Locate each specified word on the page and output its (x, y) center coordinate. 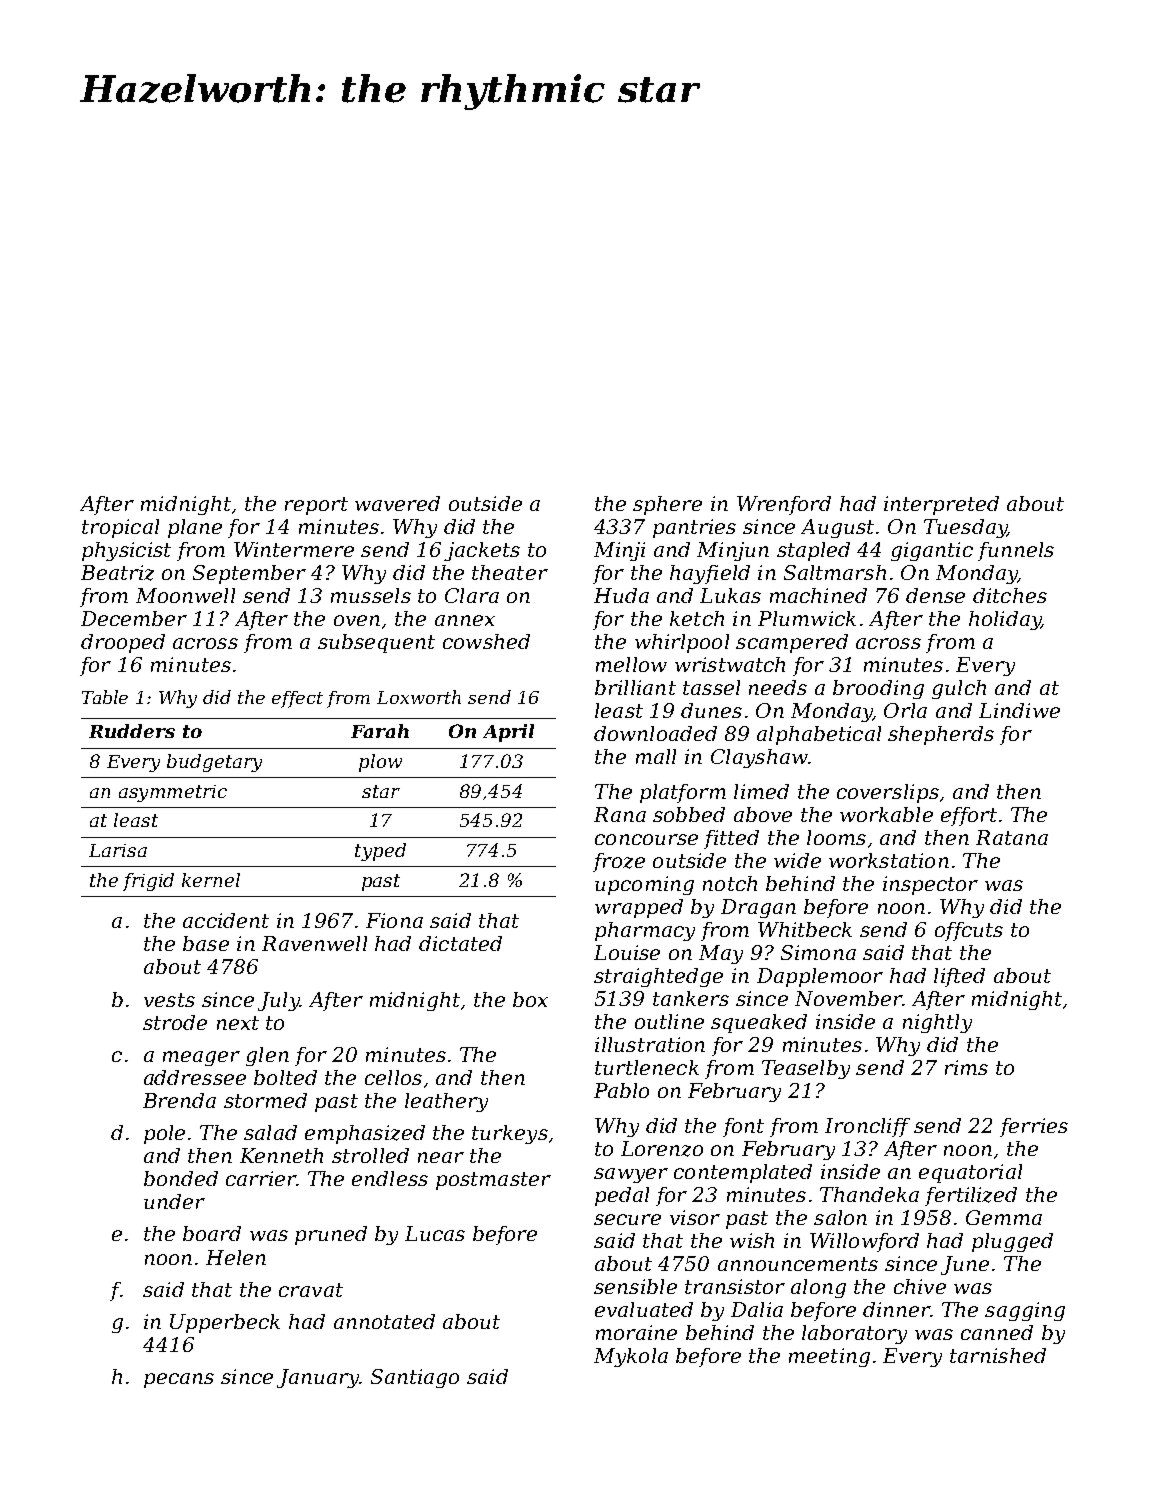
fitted (731, 839)
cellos (393, 1077)
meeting (829, 1357)
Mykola (631, 1357)
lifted (959, 977)
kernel (211, 880)
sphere (667, 505)
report (316, 506)
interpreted (941, 505)
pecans (179, 1380)
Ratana (1012, 837)
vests (169, 1000)
